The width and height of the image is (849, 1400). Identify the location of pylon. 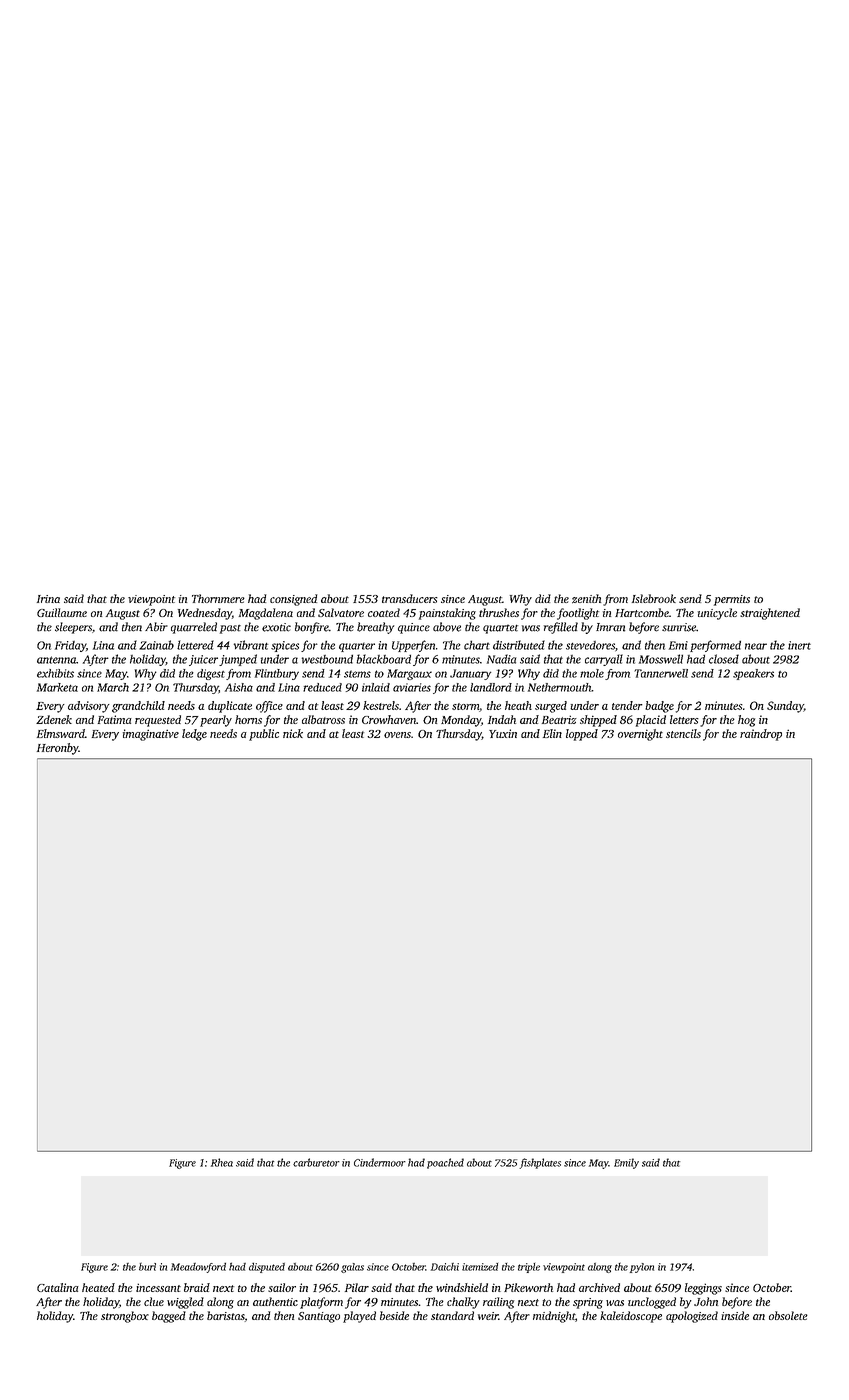
(642, 1268).
